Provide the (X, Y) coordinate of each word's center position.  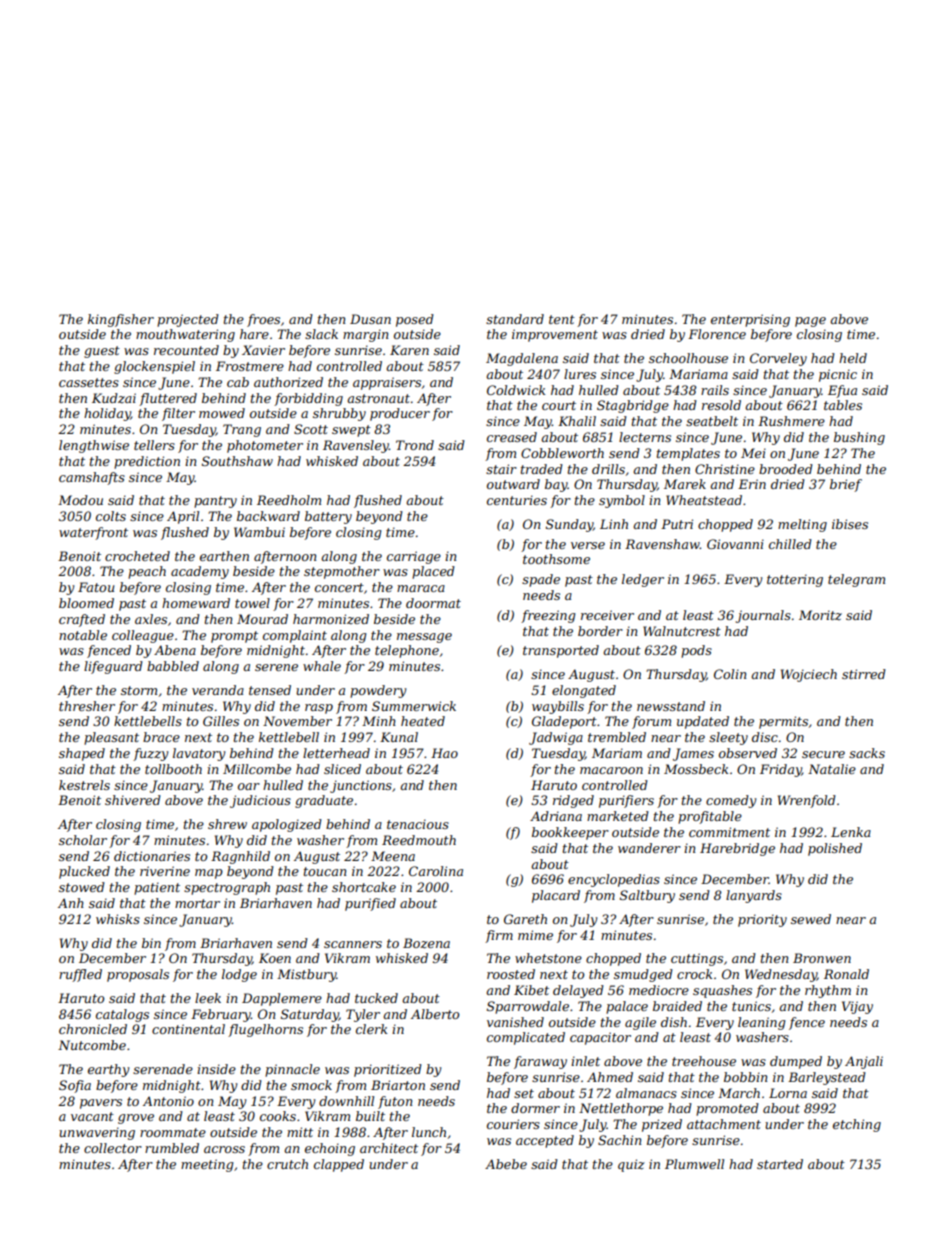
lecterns (645, 437)
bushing (859, 438)
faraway (540, 1062)
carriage (414, 557)
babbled (173, 666)
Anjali (864, 1062)
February (221, 1015)
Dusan (370, 319)
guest (102, 352)
